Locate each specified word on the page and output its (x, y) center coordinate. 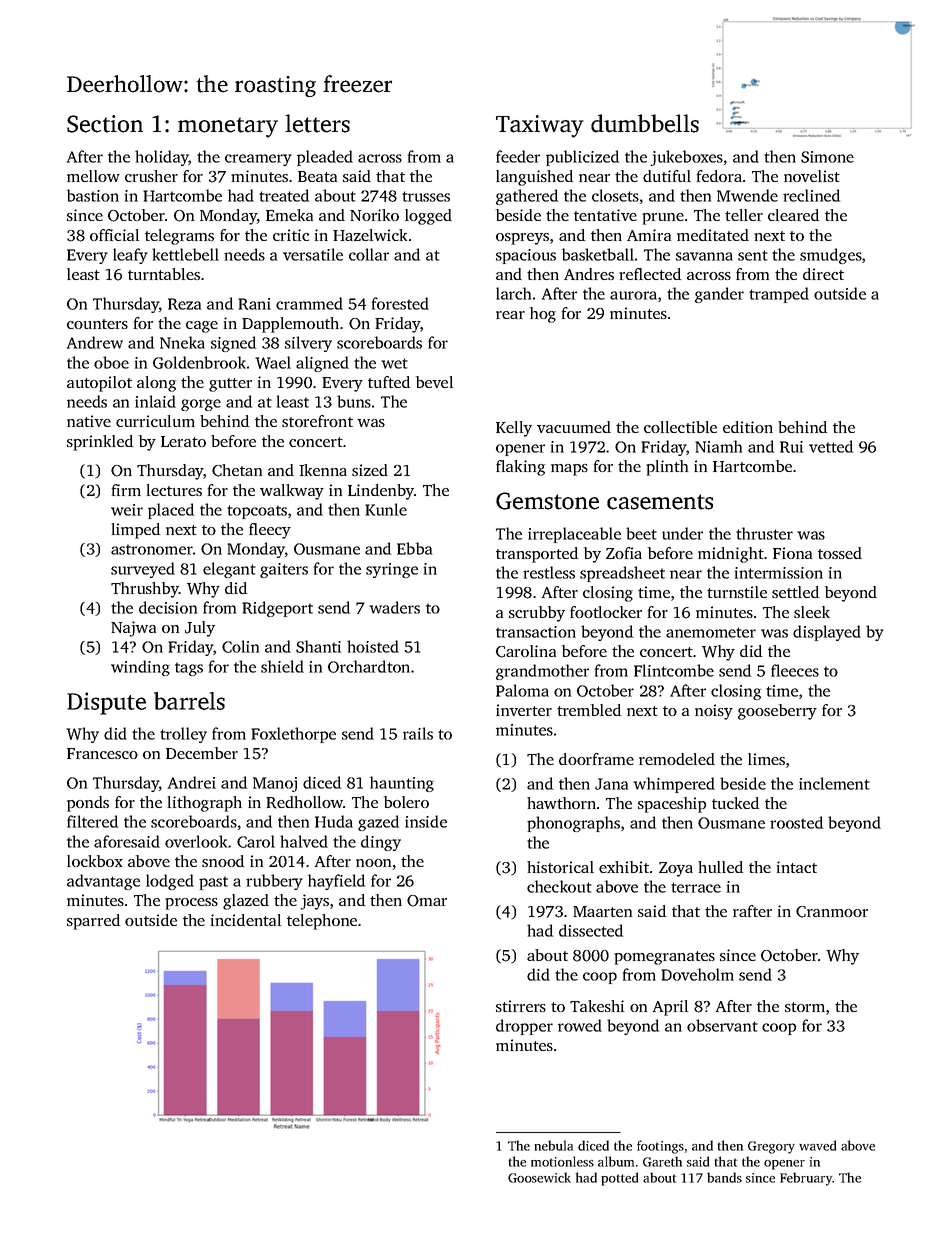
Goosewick (539, 1177)
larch (513, 293)
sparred (93, 922)
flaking (520, 468)
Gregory (771, 1147)
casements (660, 502)
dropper (524, 1027)
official (114, 235)
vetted (831, 446)
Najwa (133, 629)
